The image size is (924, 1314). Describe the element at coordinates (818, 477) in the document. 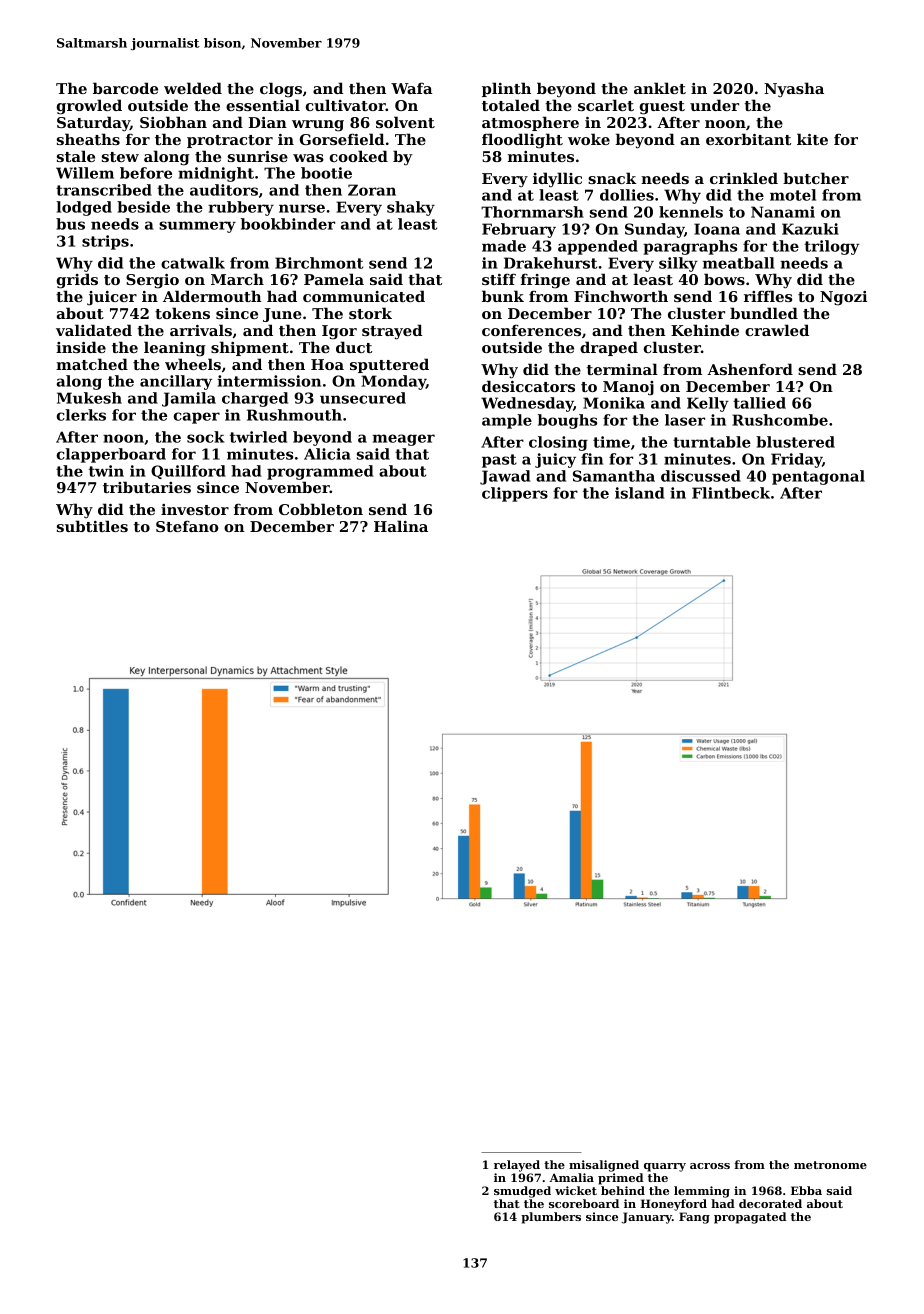

I see `pentagonal` at that location.
